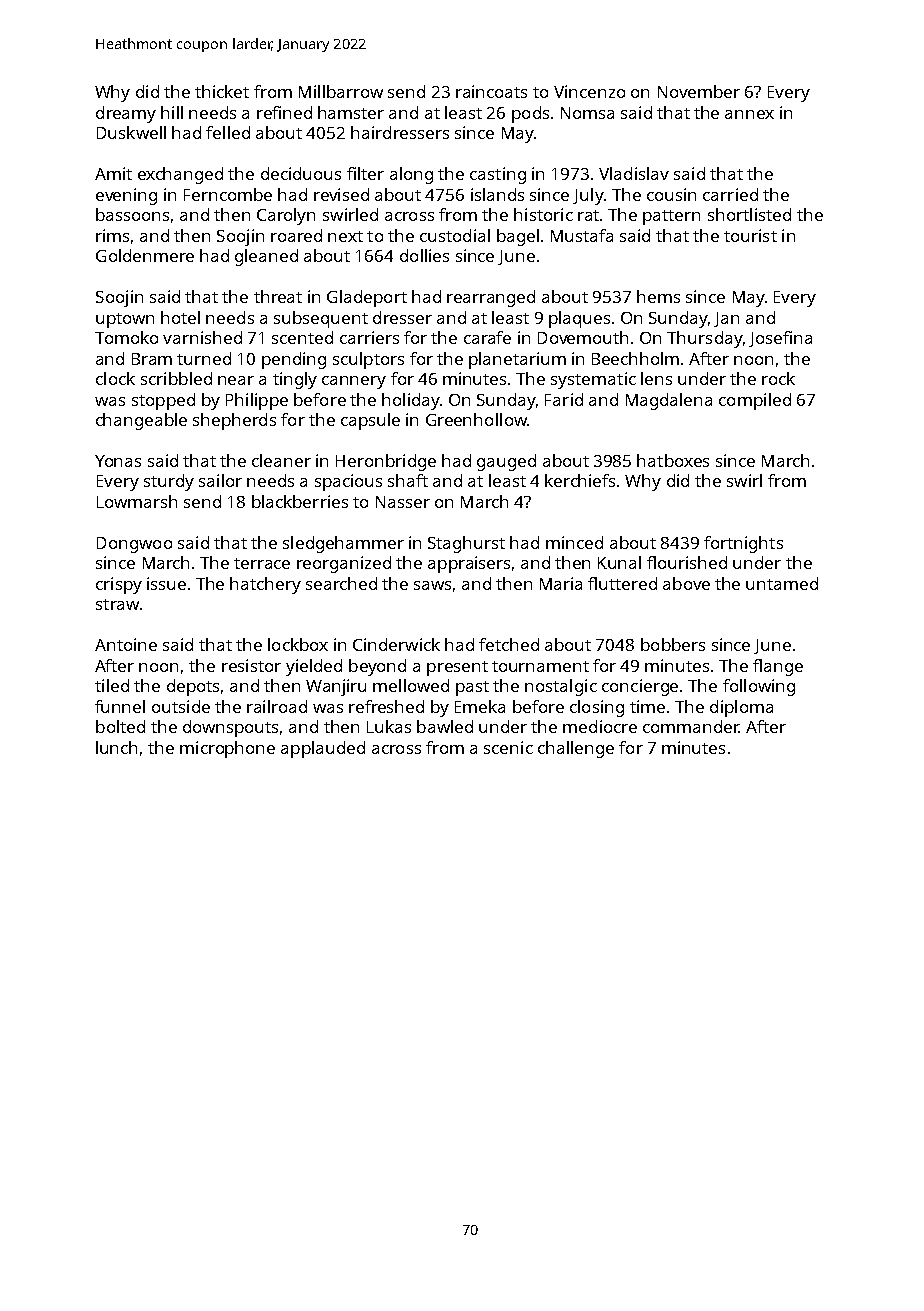 The width and height of the document is (924, 1311). Describe the element at coordinates (469, 564) in the document. I see `appraisers` at that location.
